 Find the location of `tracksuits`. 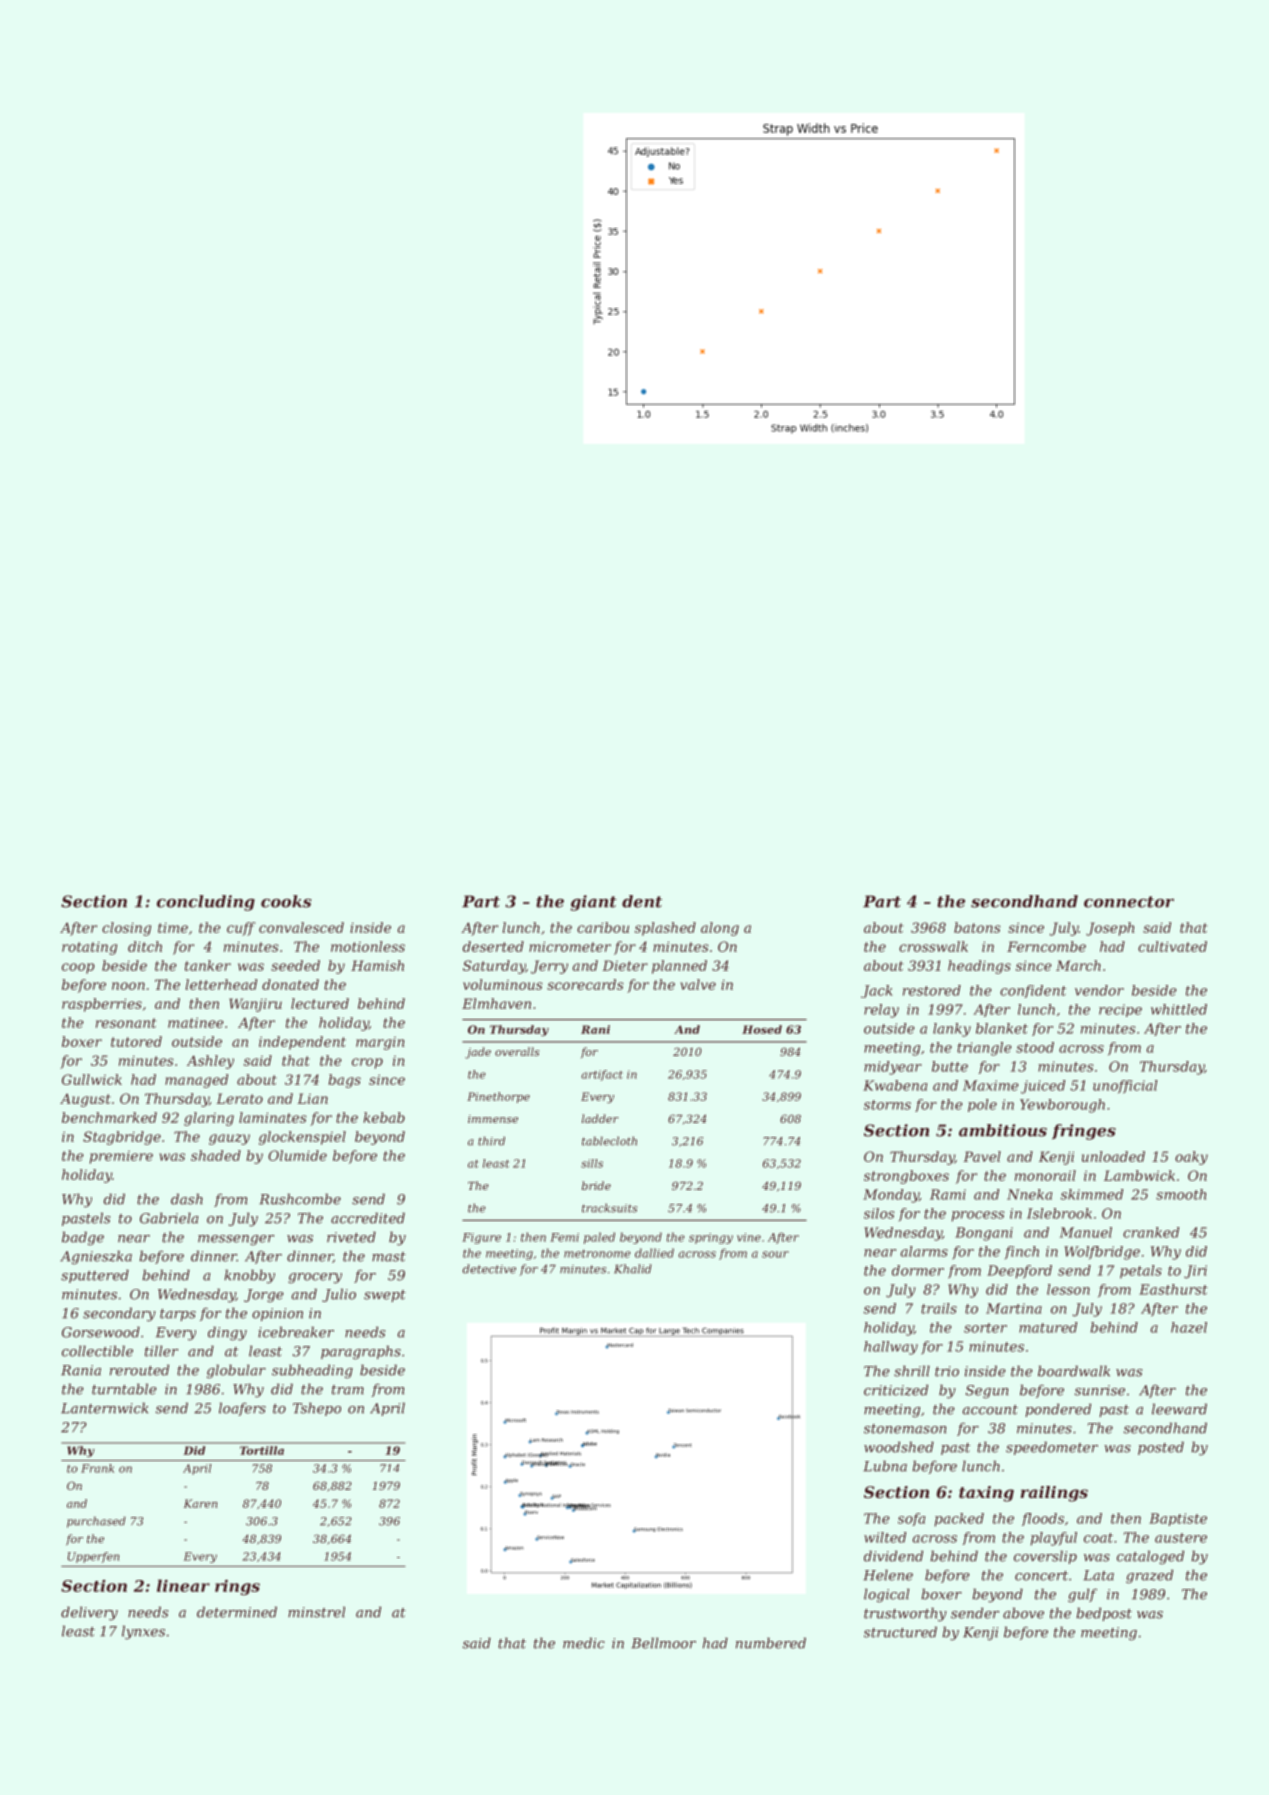

tracksuits is located at coordinates (609, 1208).
